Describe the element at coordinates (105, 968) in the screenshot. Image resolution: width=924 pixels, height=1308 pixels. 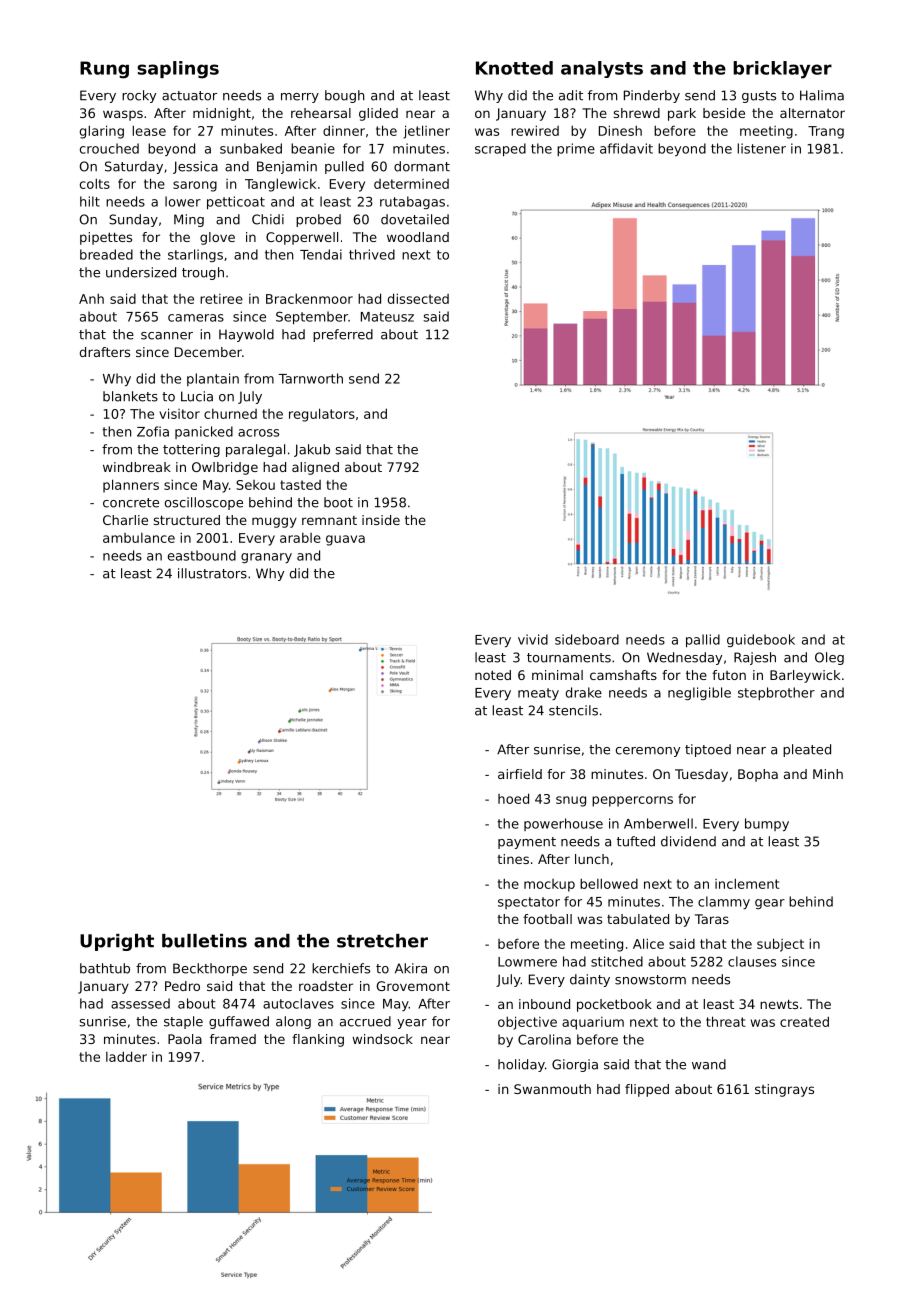
I see `bathtub` at that location.
